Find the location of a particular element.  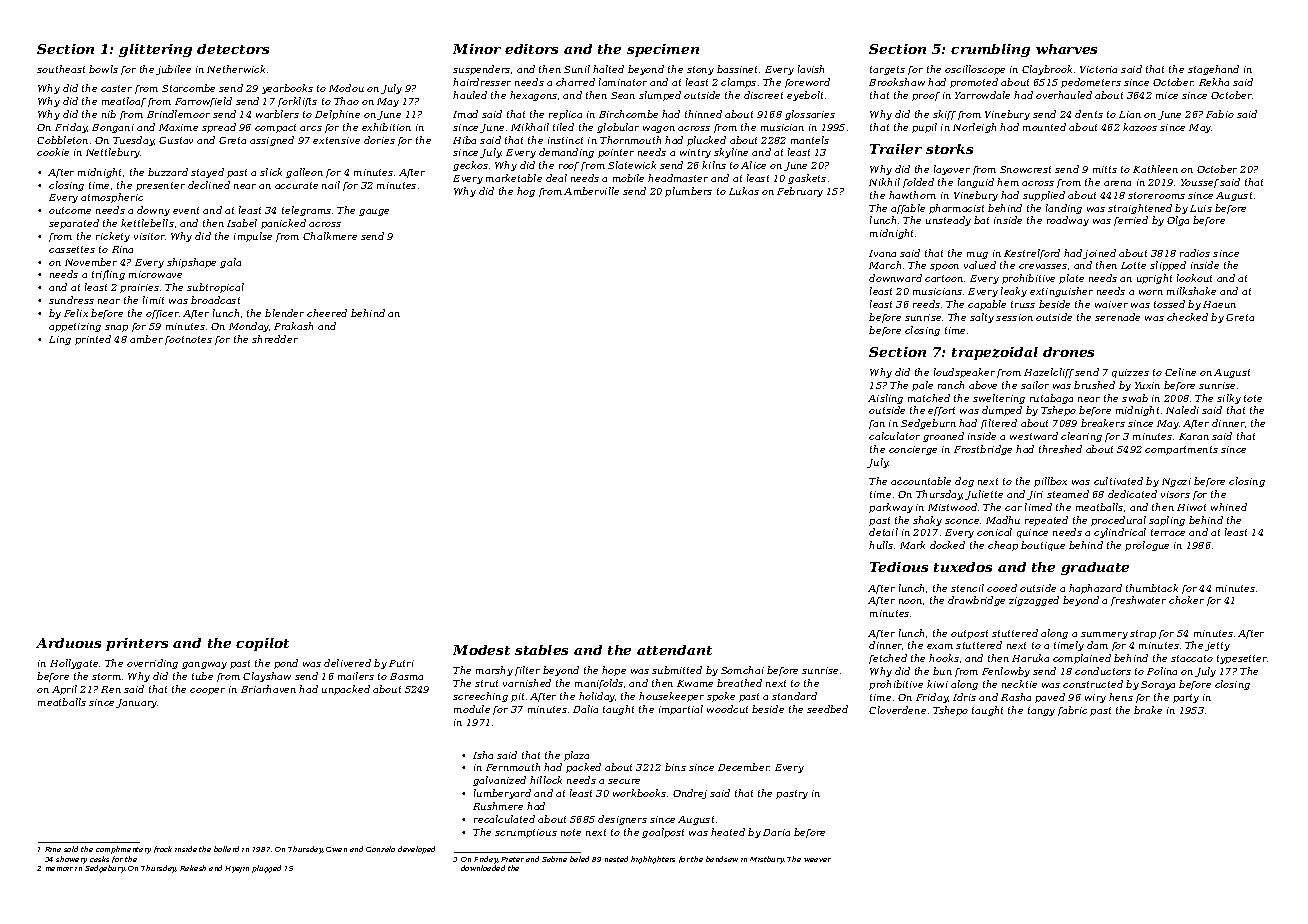

Rakesh is located at coordinates (193, 868).
